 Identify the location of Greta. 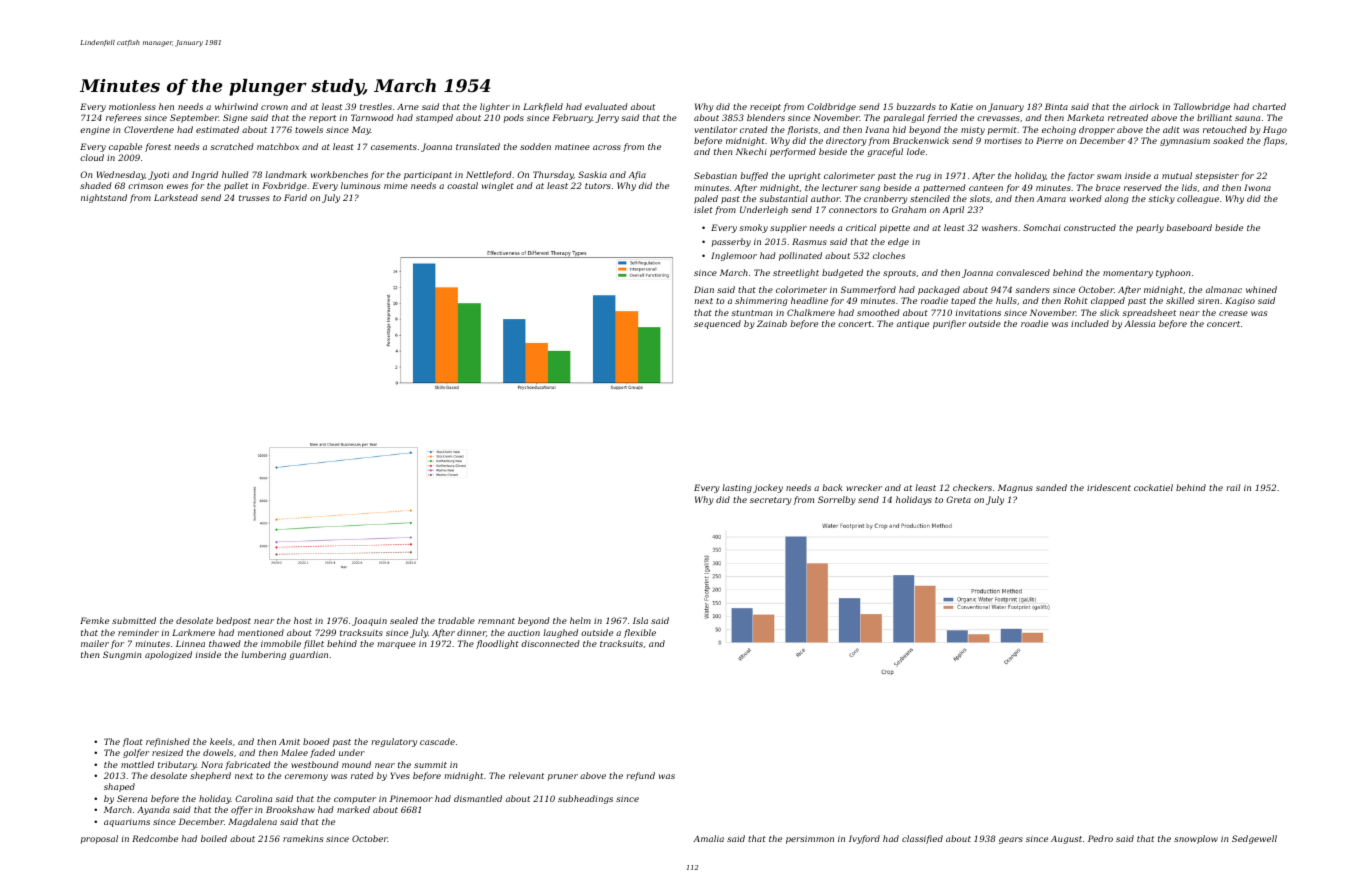
(958, 499).
